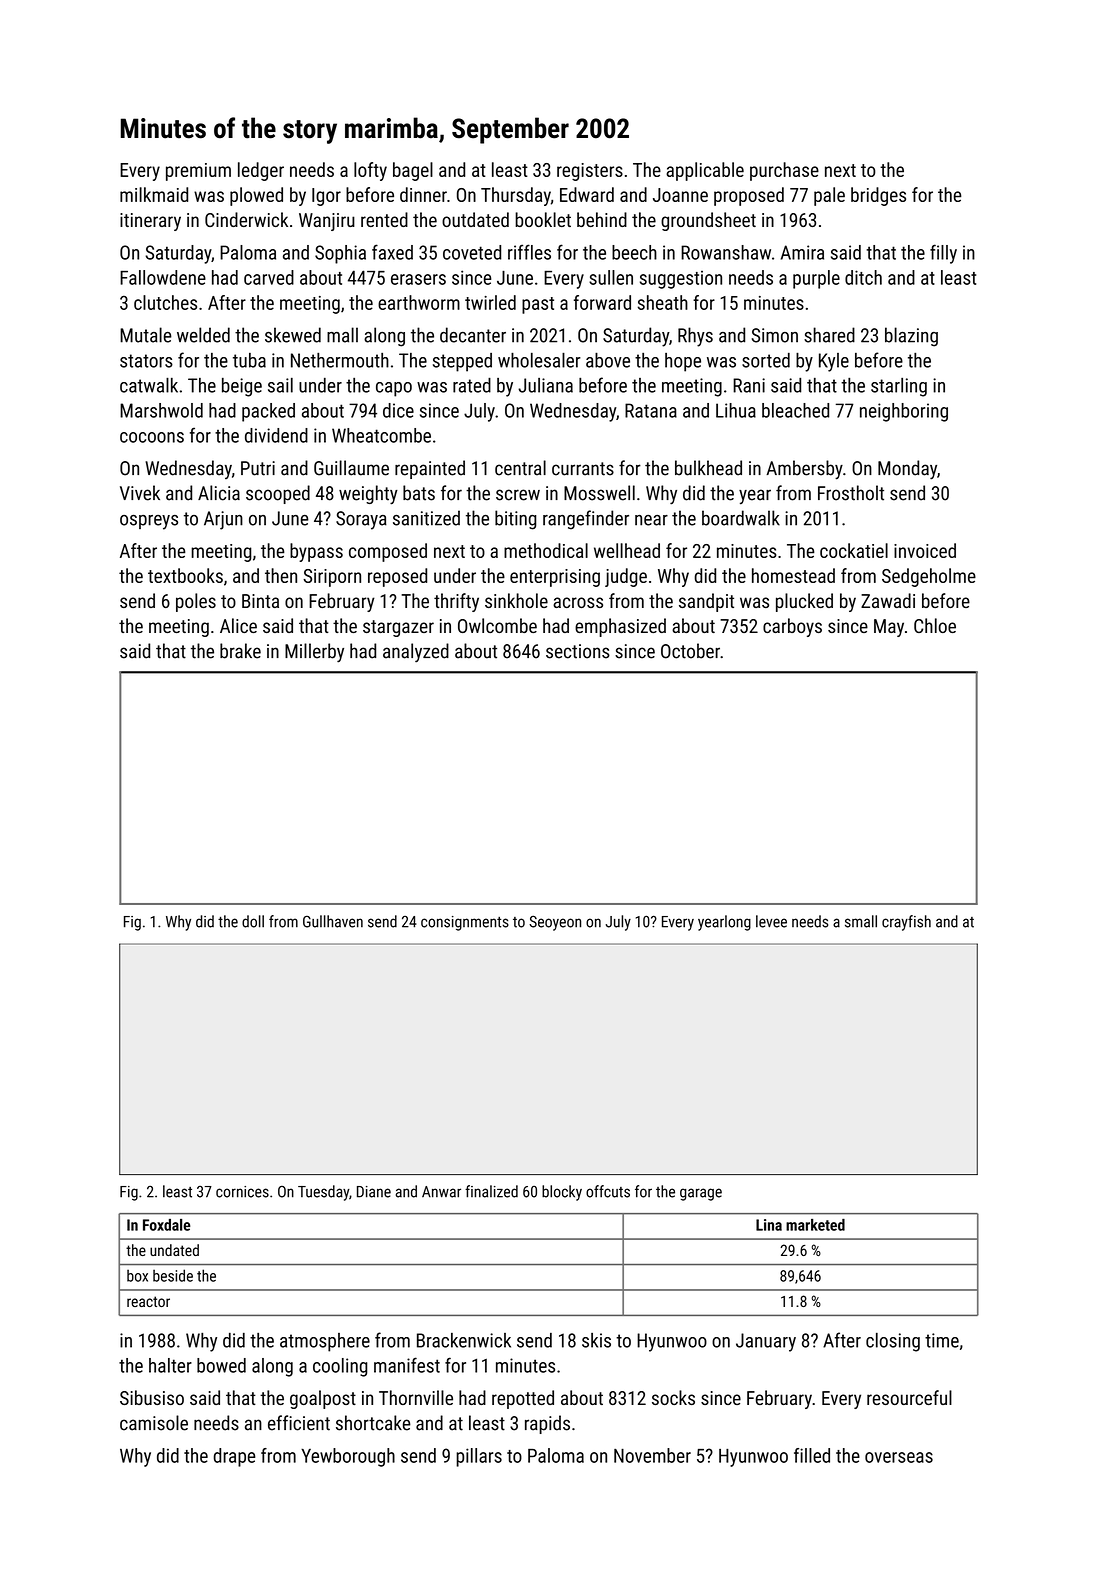 Image resolution: width=1097 pixels, height=1588 pixels. Describe the element at coordinates (815, 1225) in the screenshot. I see `marketed` at that location.
